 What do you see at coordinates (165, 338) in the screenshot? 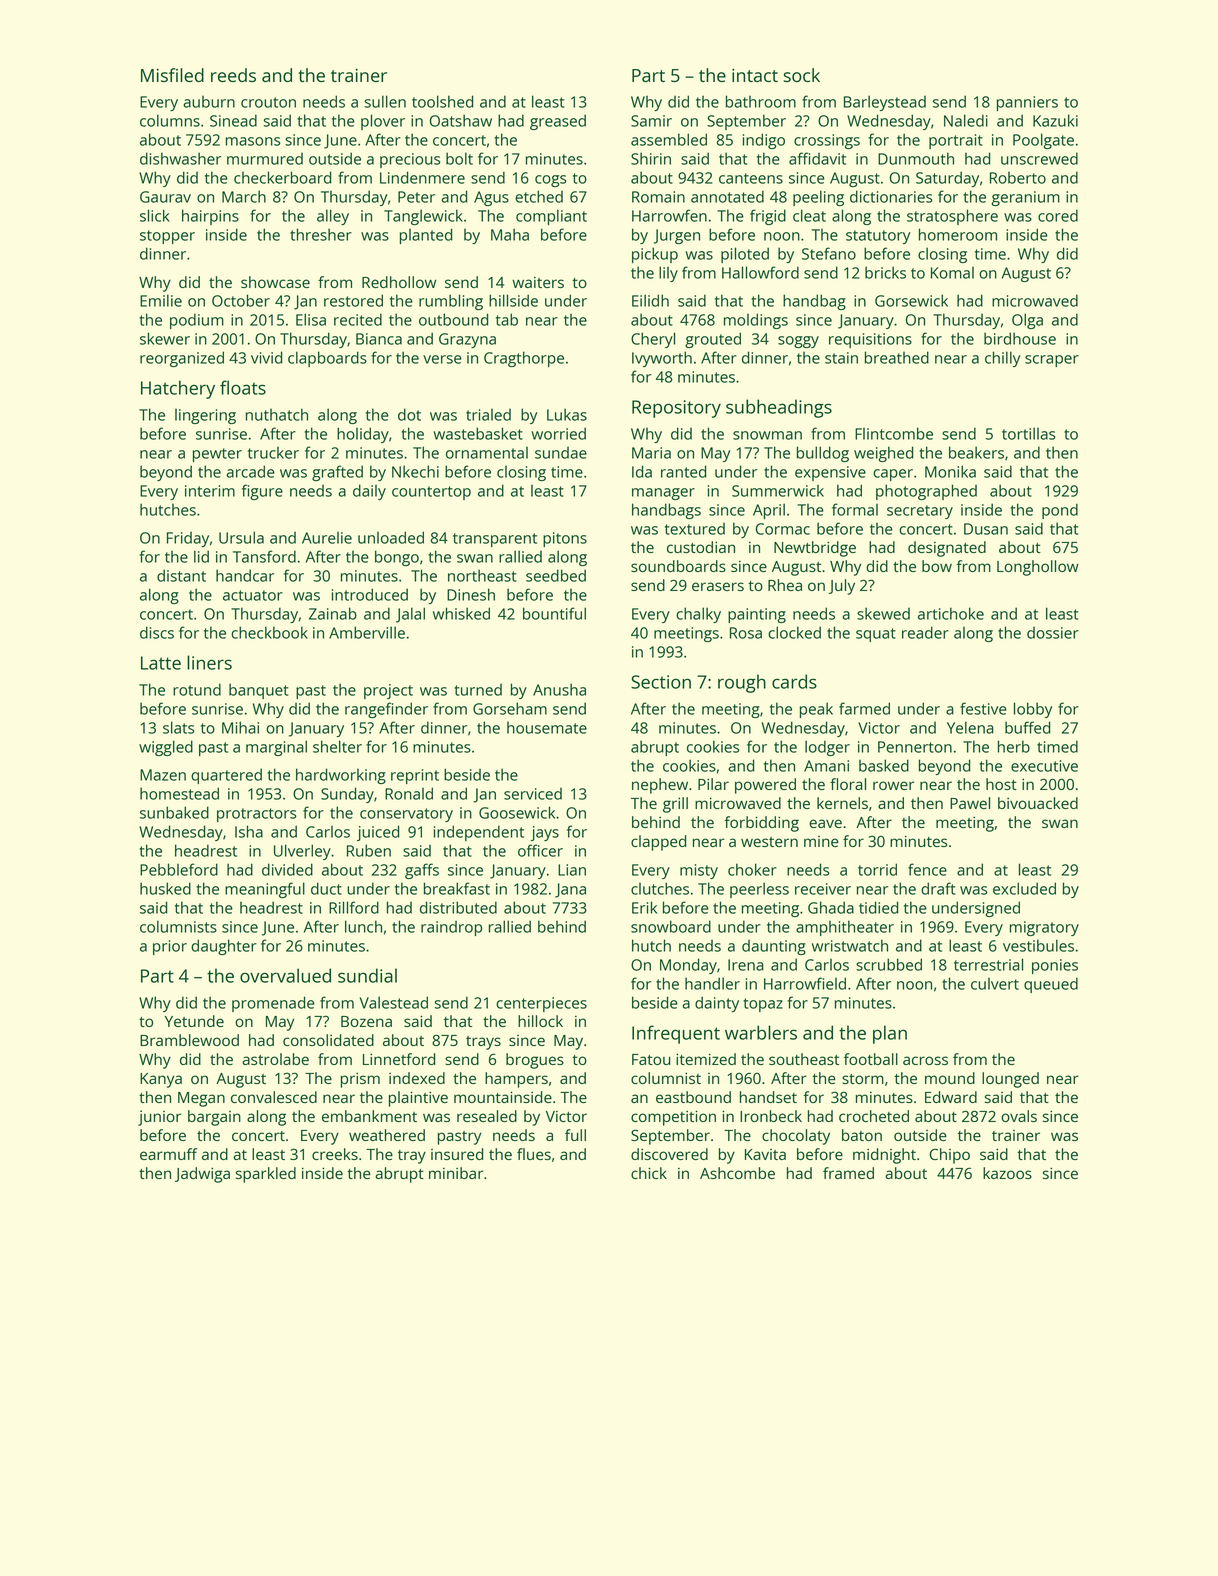
I see `skewer` at bounding box center [165, 338].
